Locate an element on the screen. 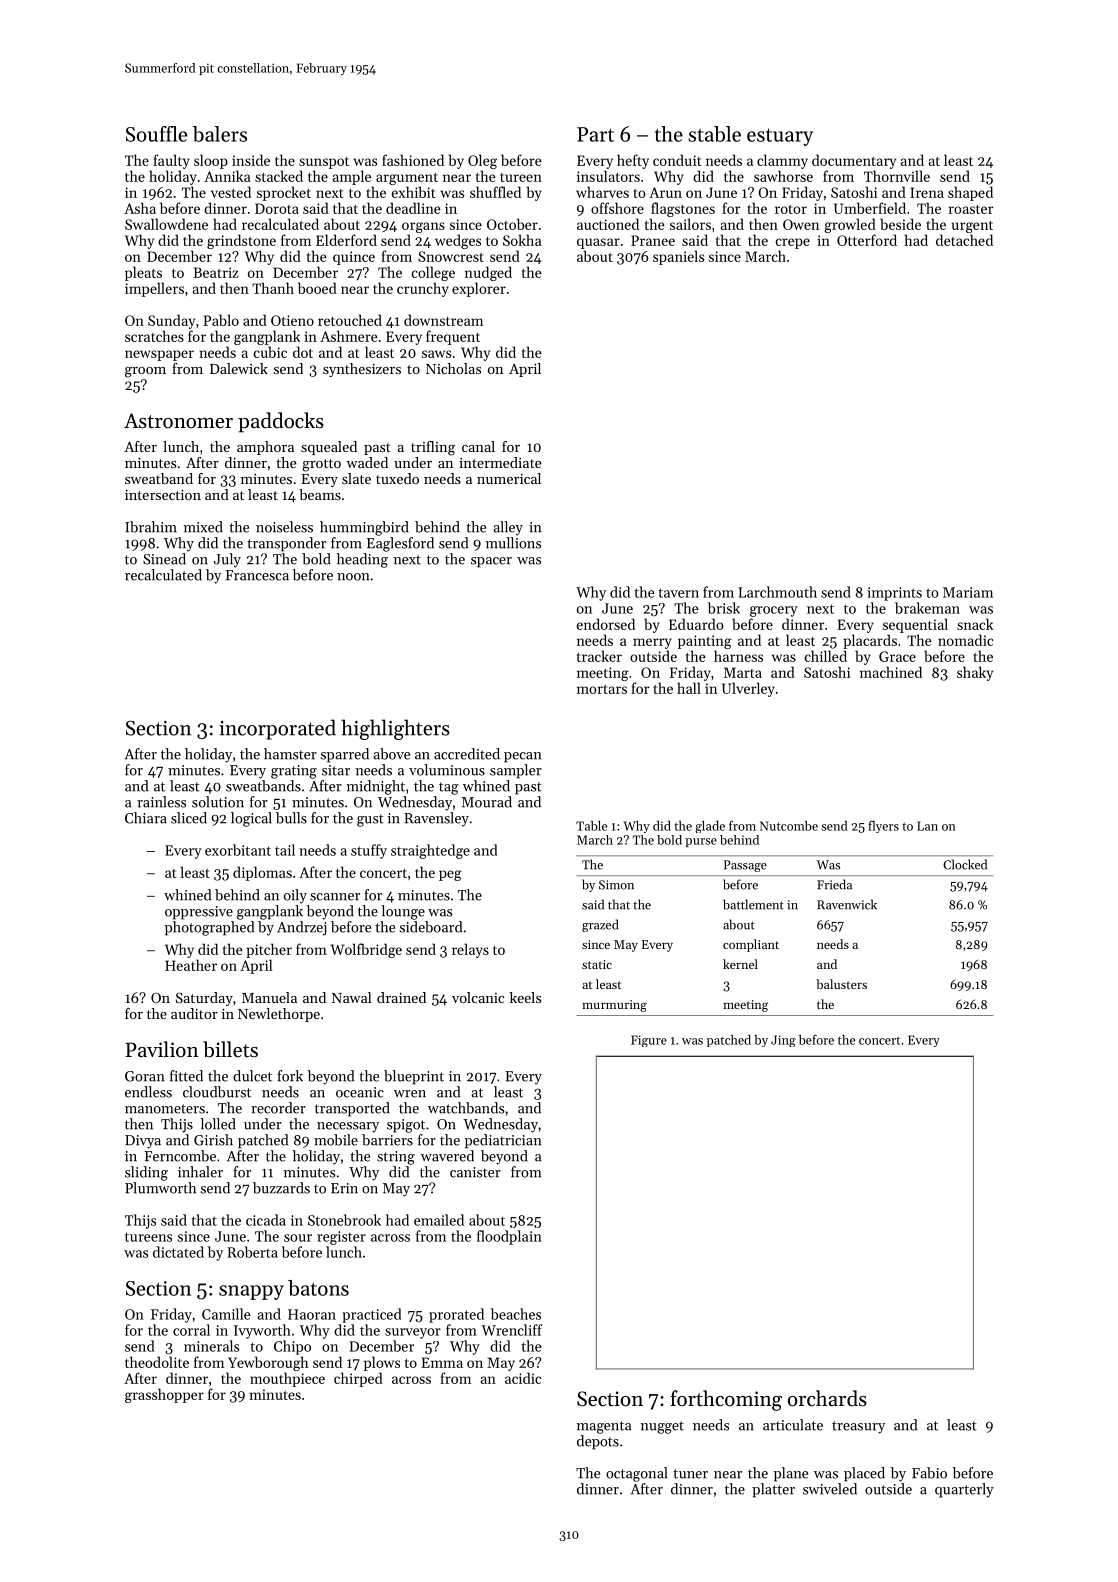 This screenshot has width=1118, height=1582. Part is located at coordinates (595, 134).
